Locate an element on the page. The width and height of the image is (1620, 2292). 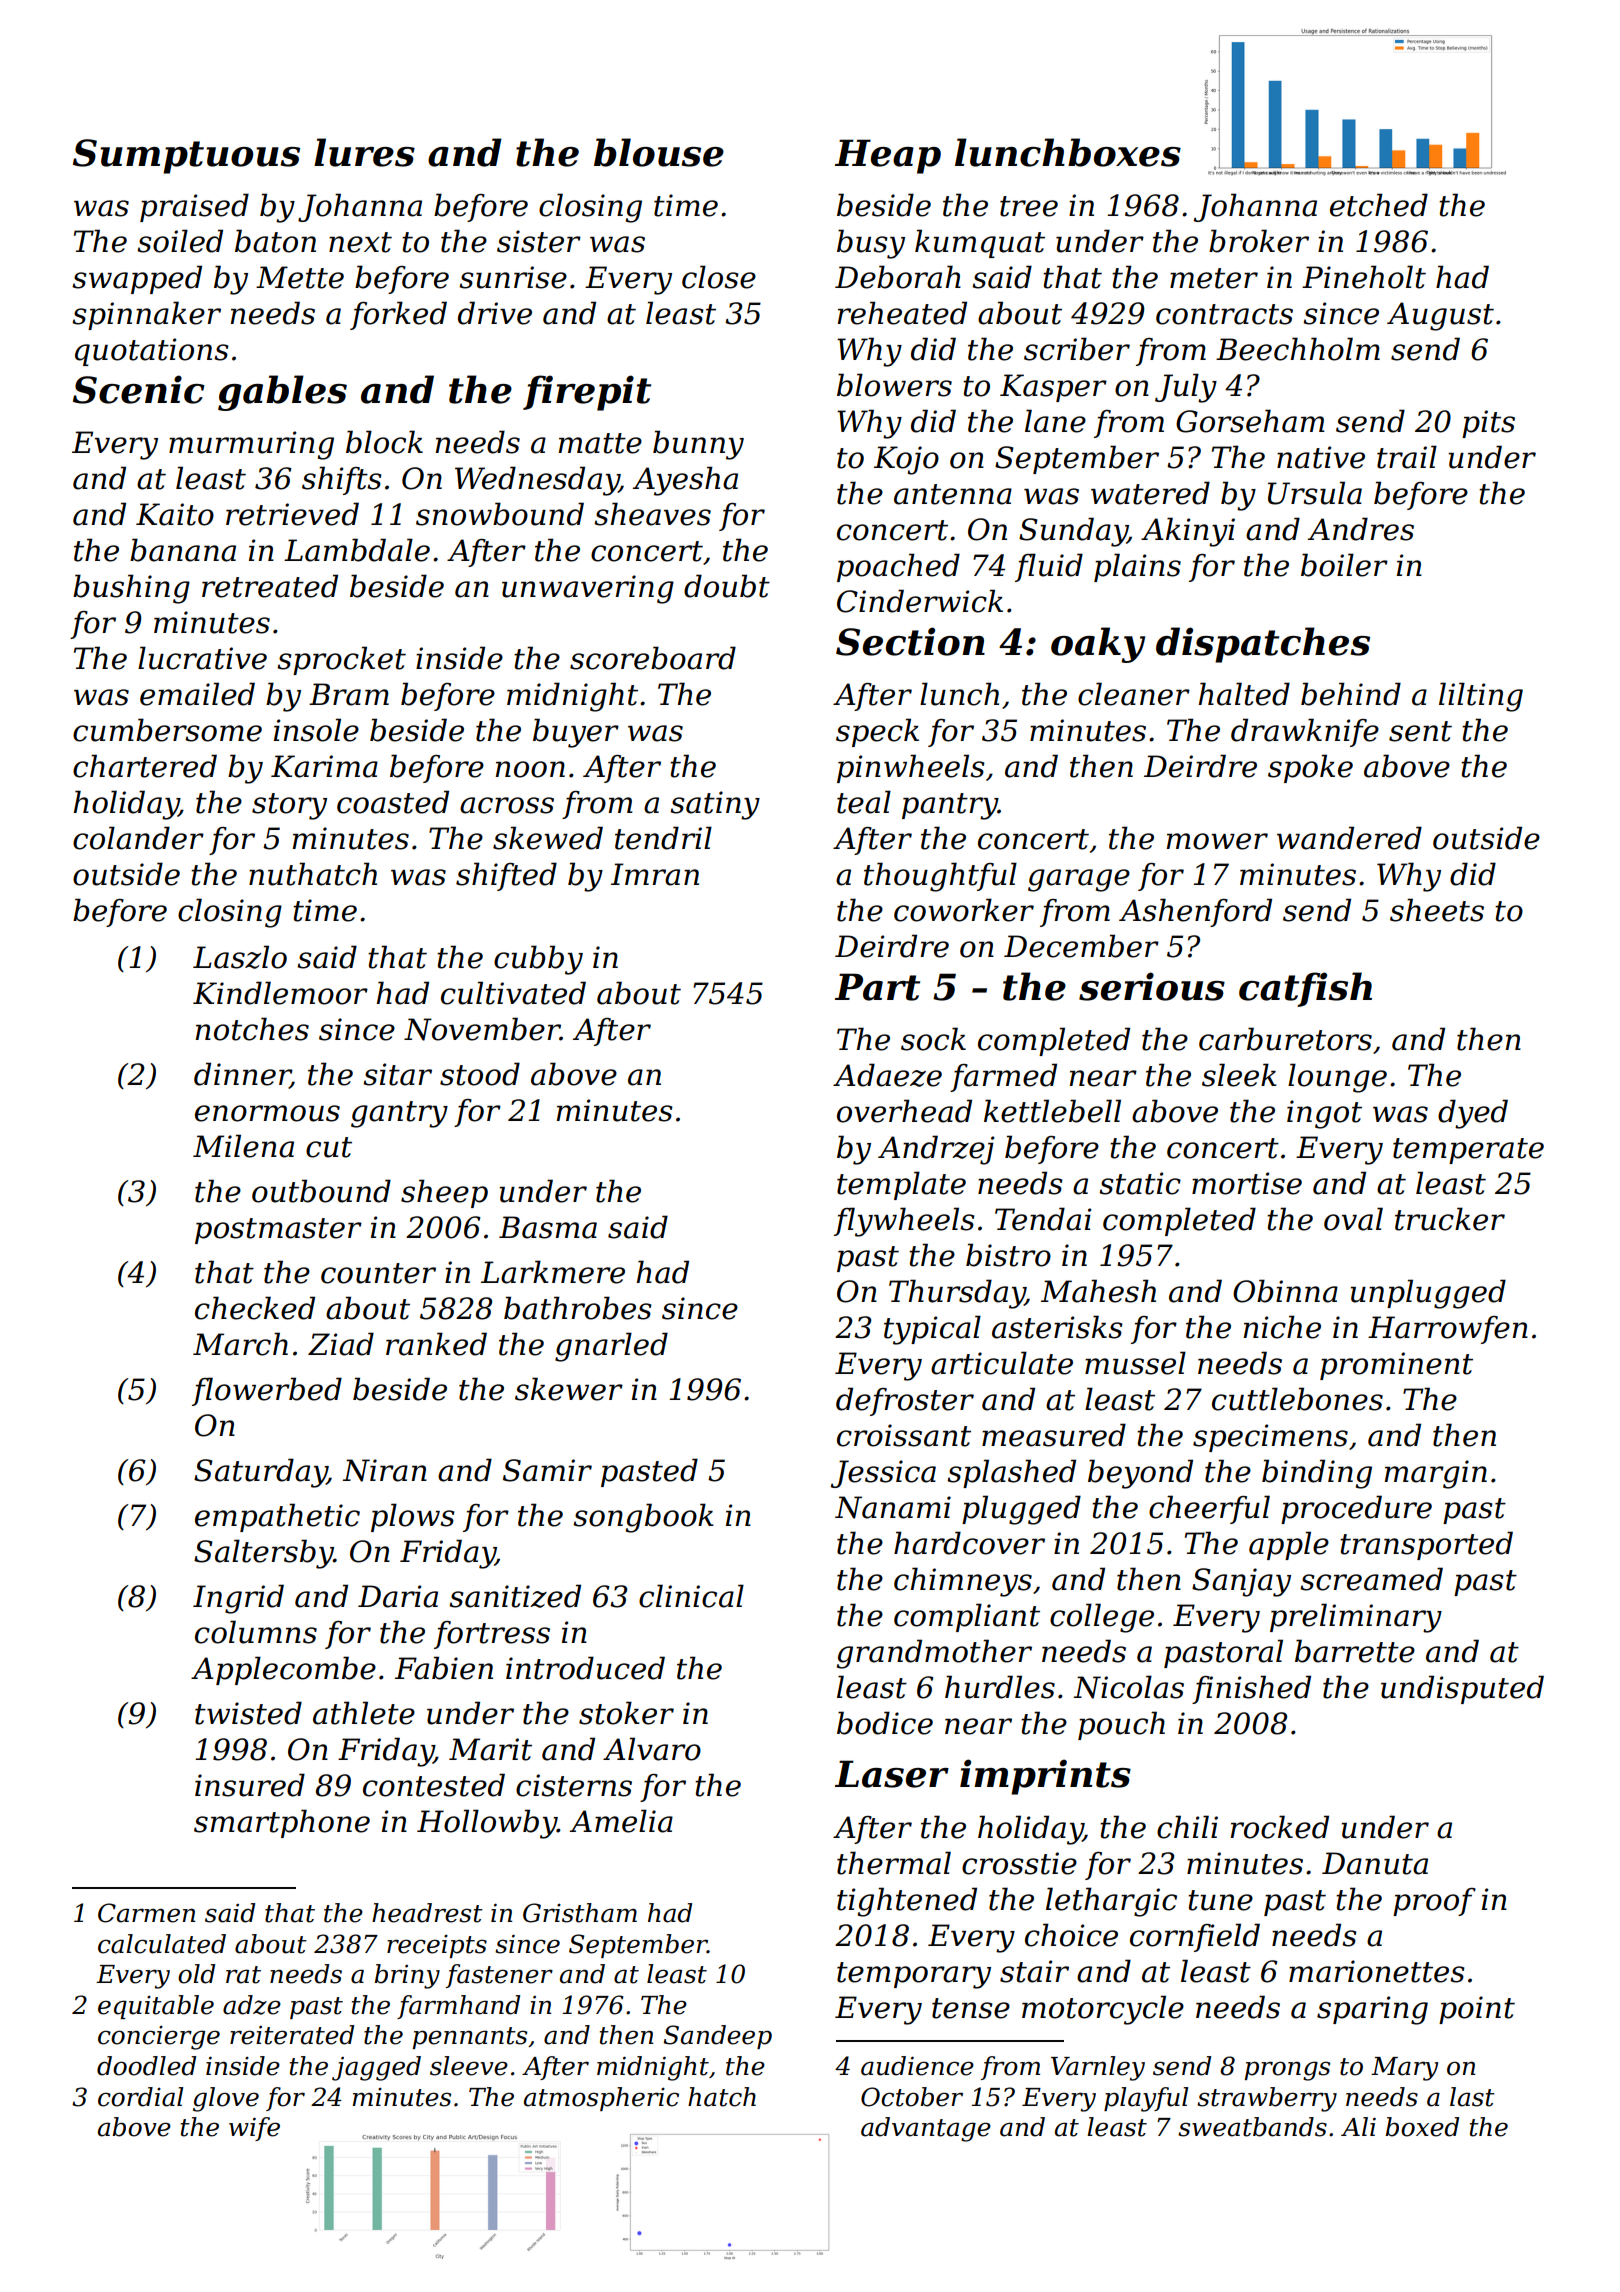
unwavering is located at coordinates (588, 589).
